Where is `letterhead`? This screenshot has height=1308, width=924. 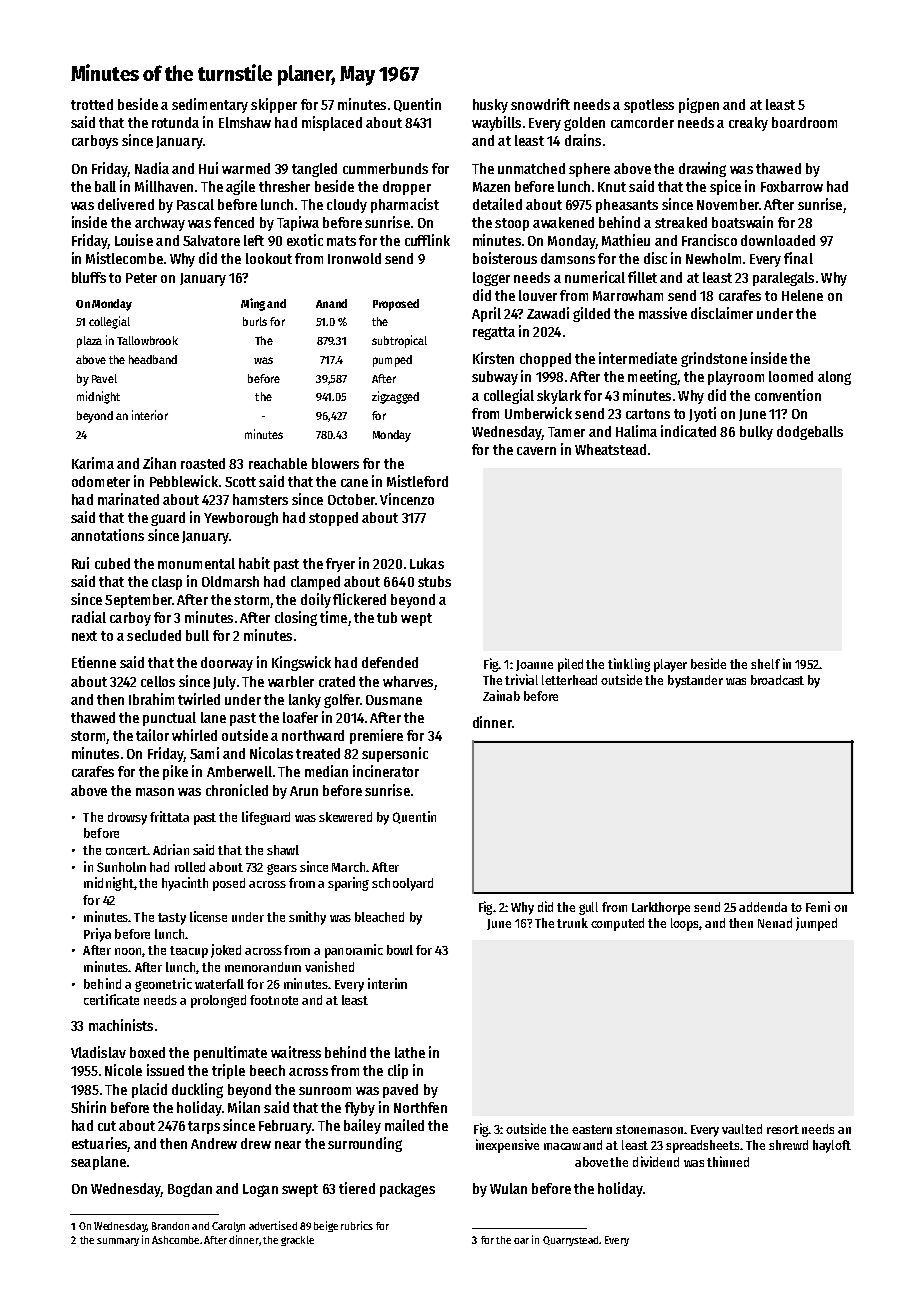
letterhead is located at coordinates (569, 680).
